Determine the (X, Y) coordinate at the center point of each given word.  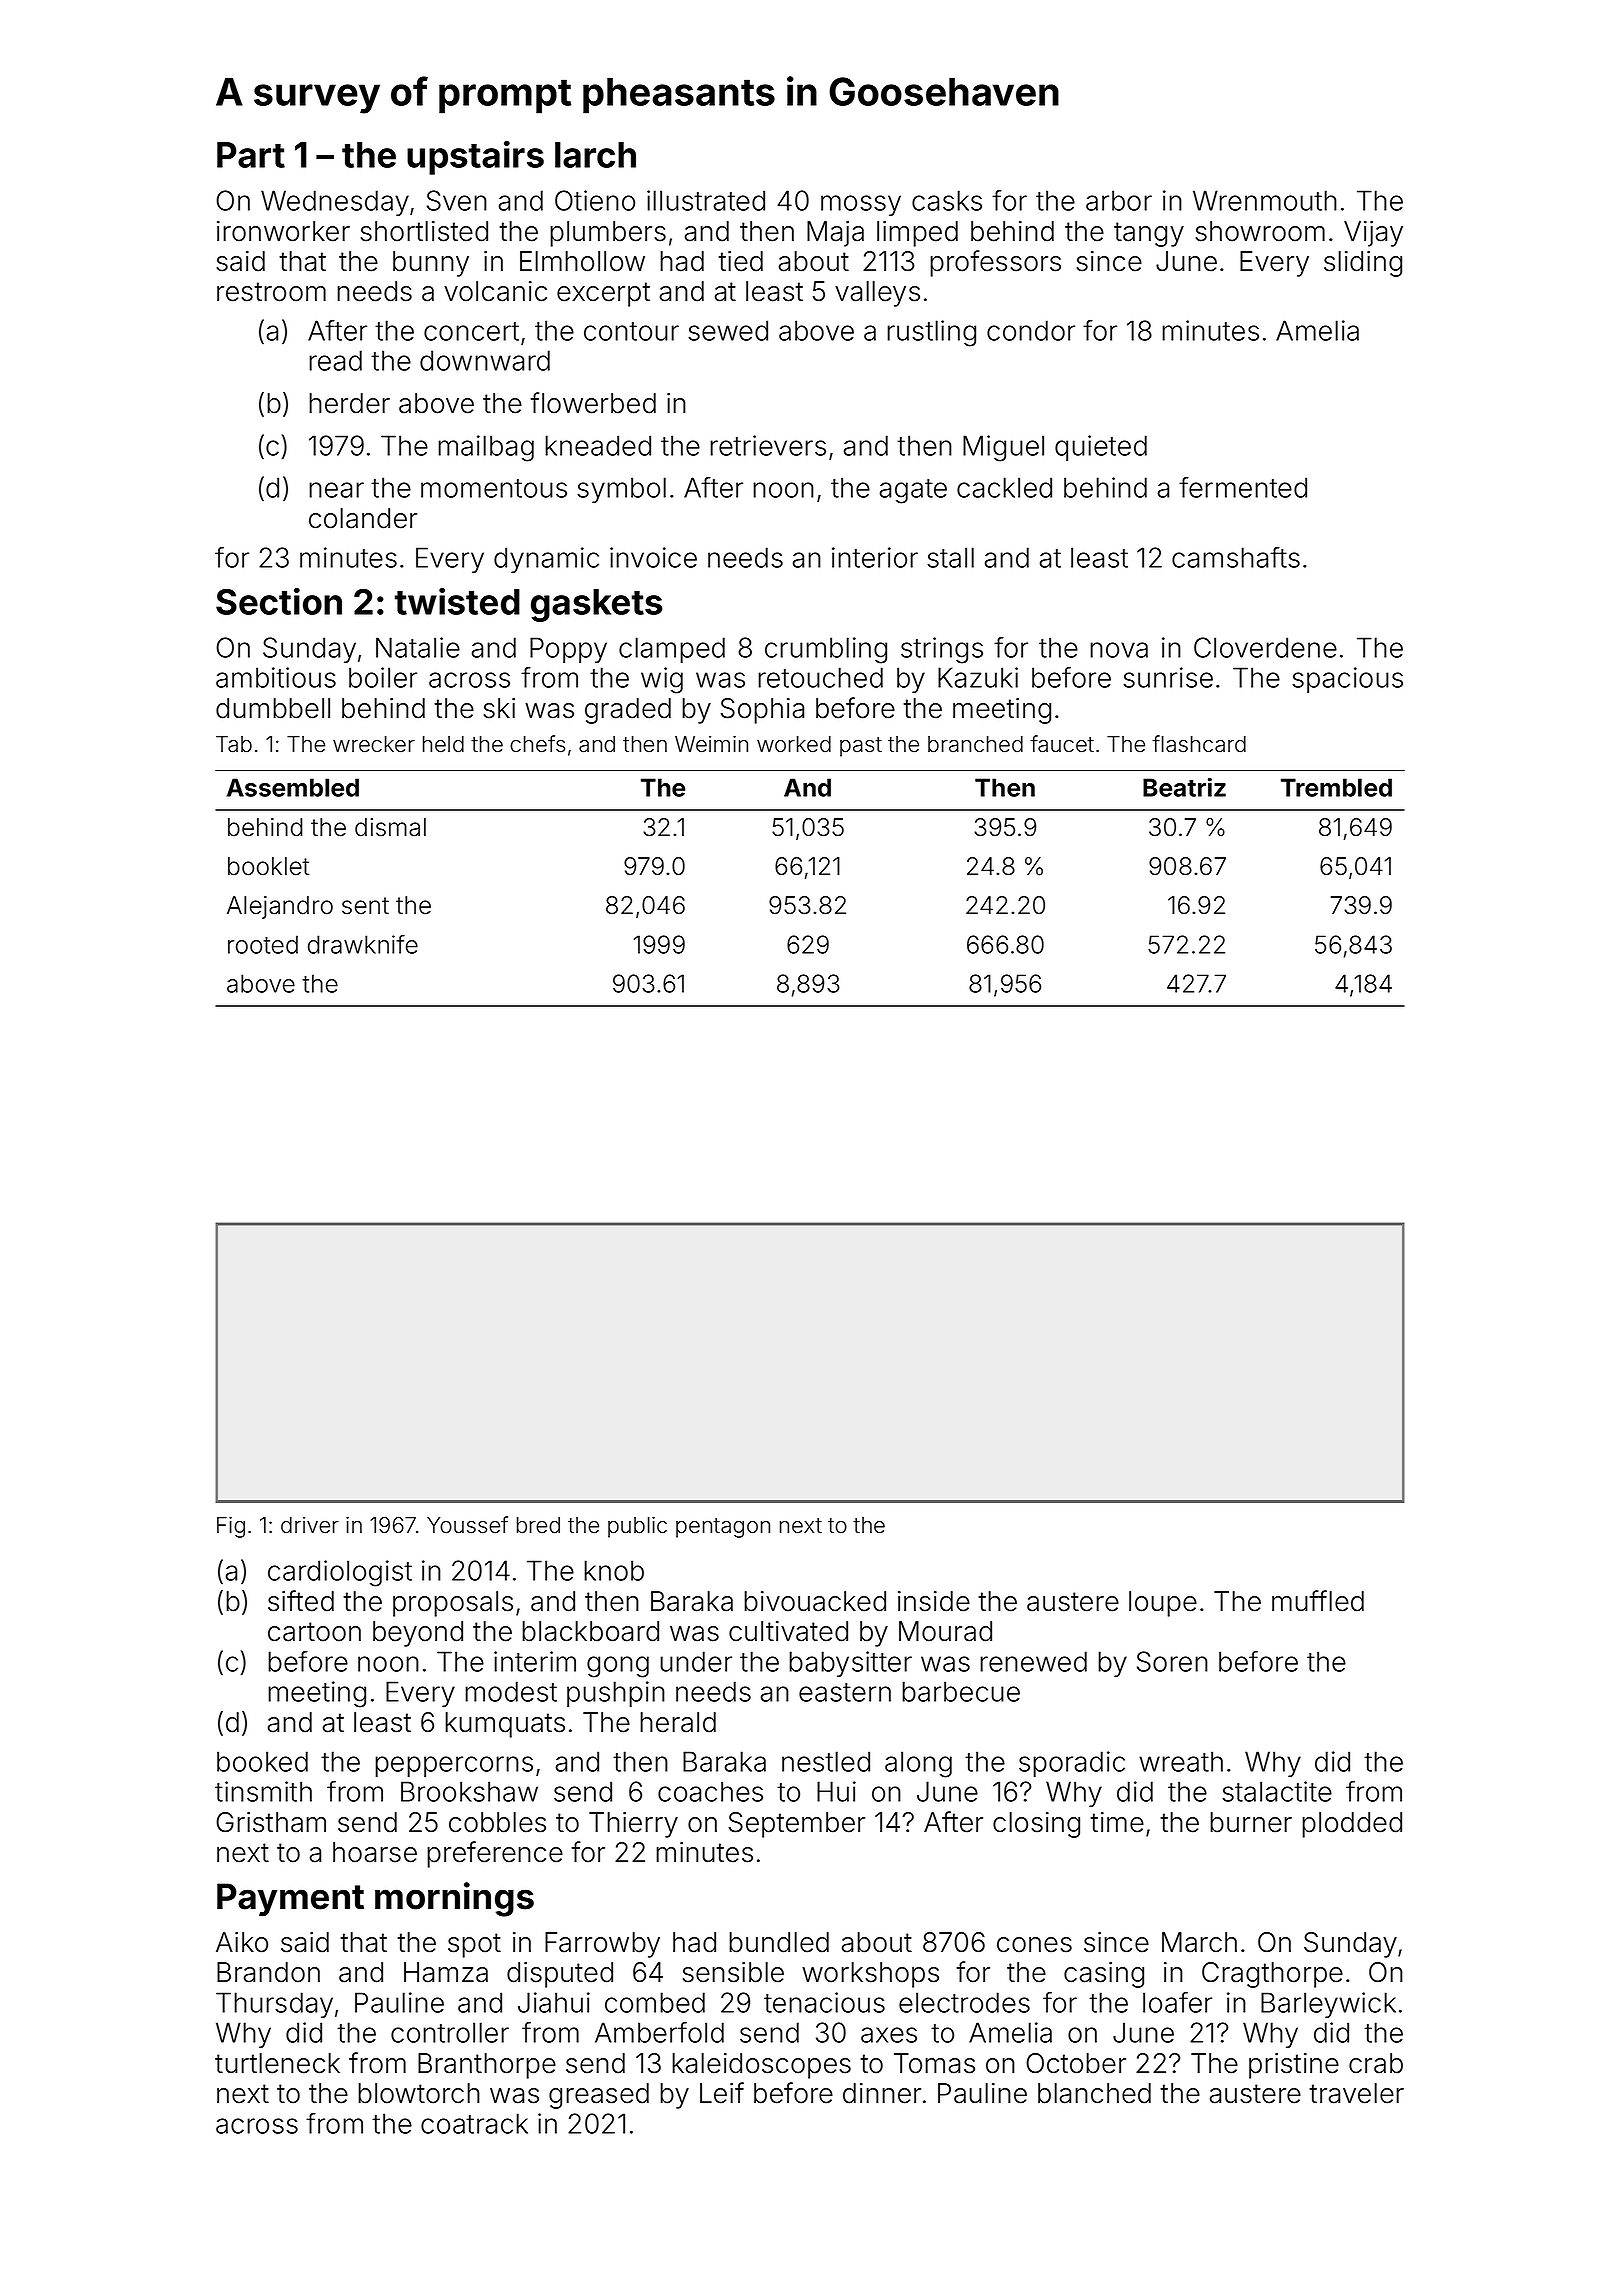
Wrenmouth (1265, 200)
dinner (882, 2093)
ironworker (283, 231)
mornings (454, 1899)
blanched (1094, 2093)
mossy (861, 205)
